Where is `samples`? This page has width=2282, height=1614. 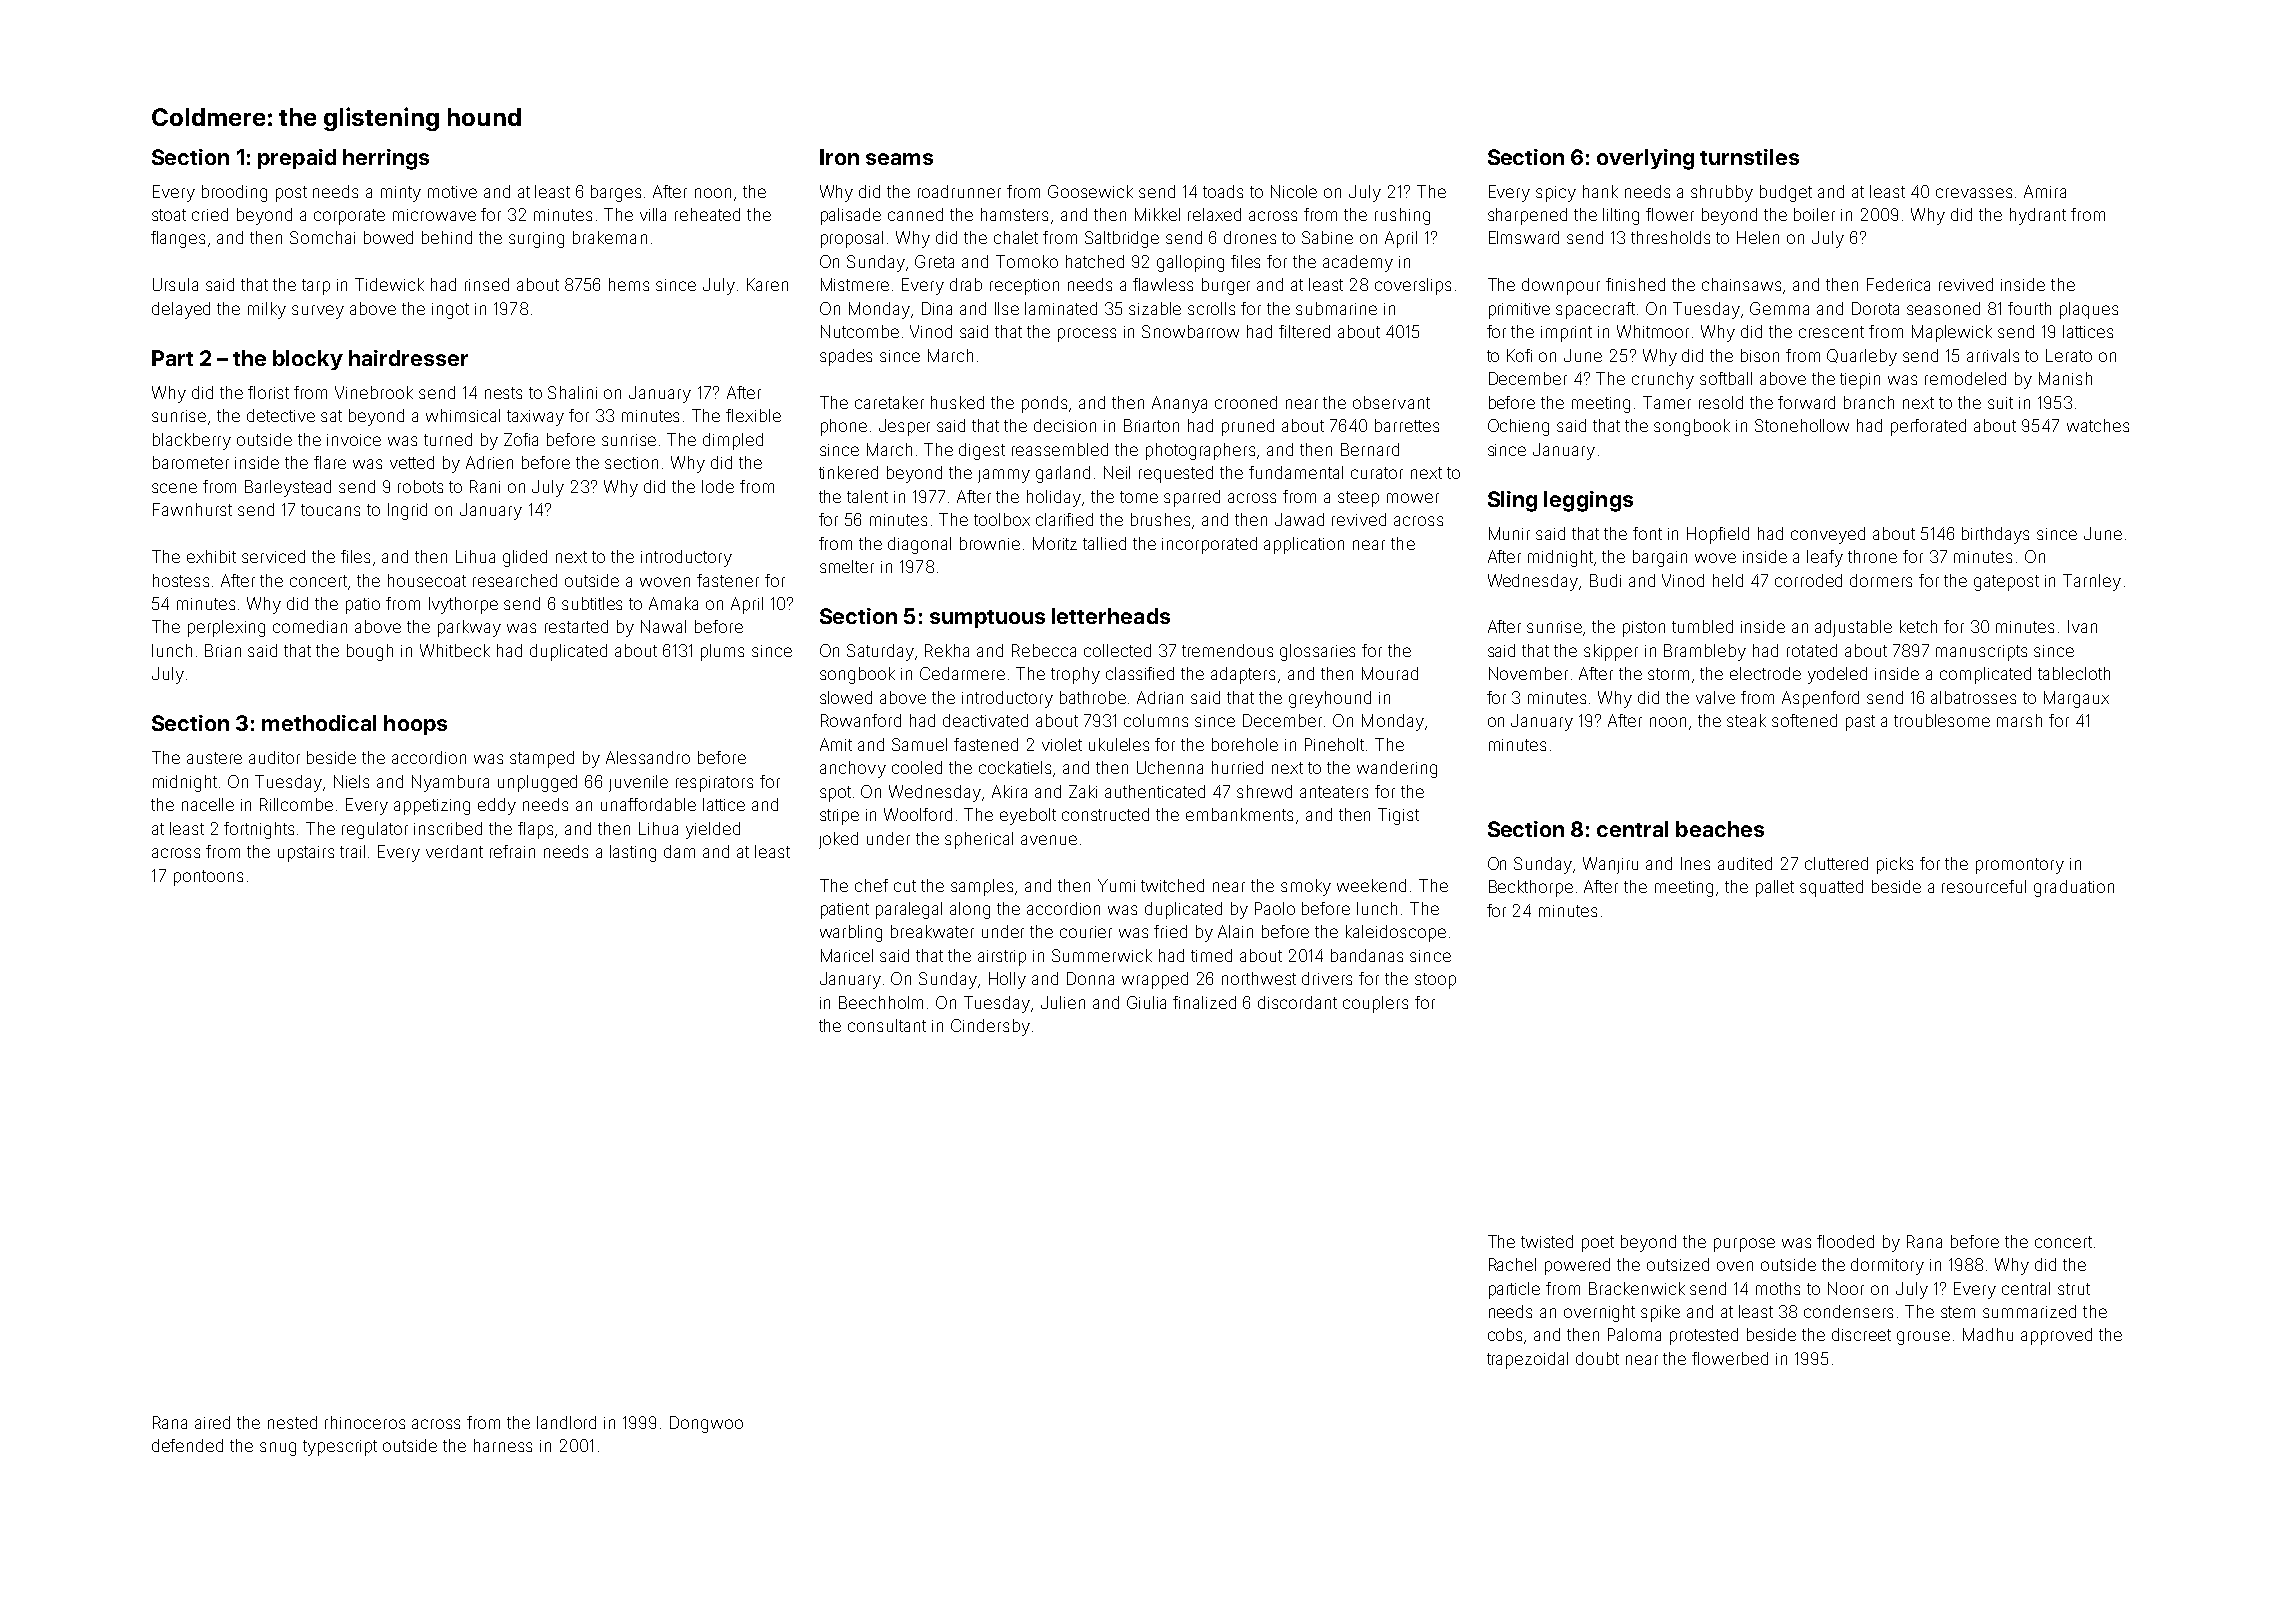 samples is located at coordinates (982, 887).
